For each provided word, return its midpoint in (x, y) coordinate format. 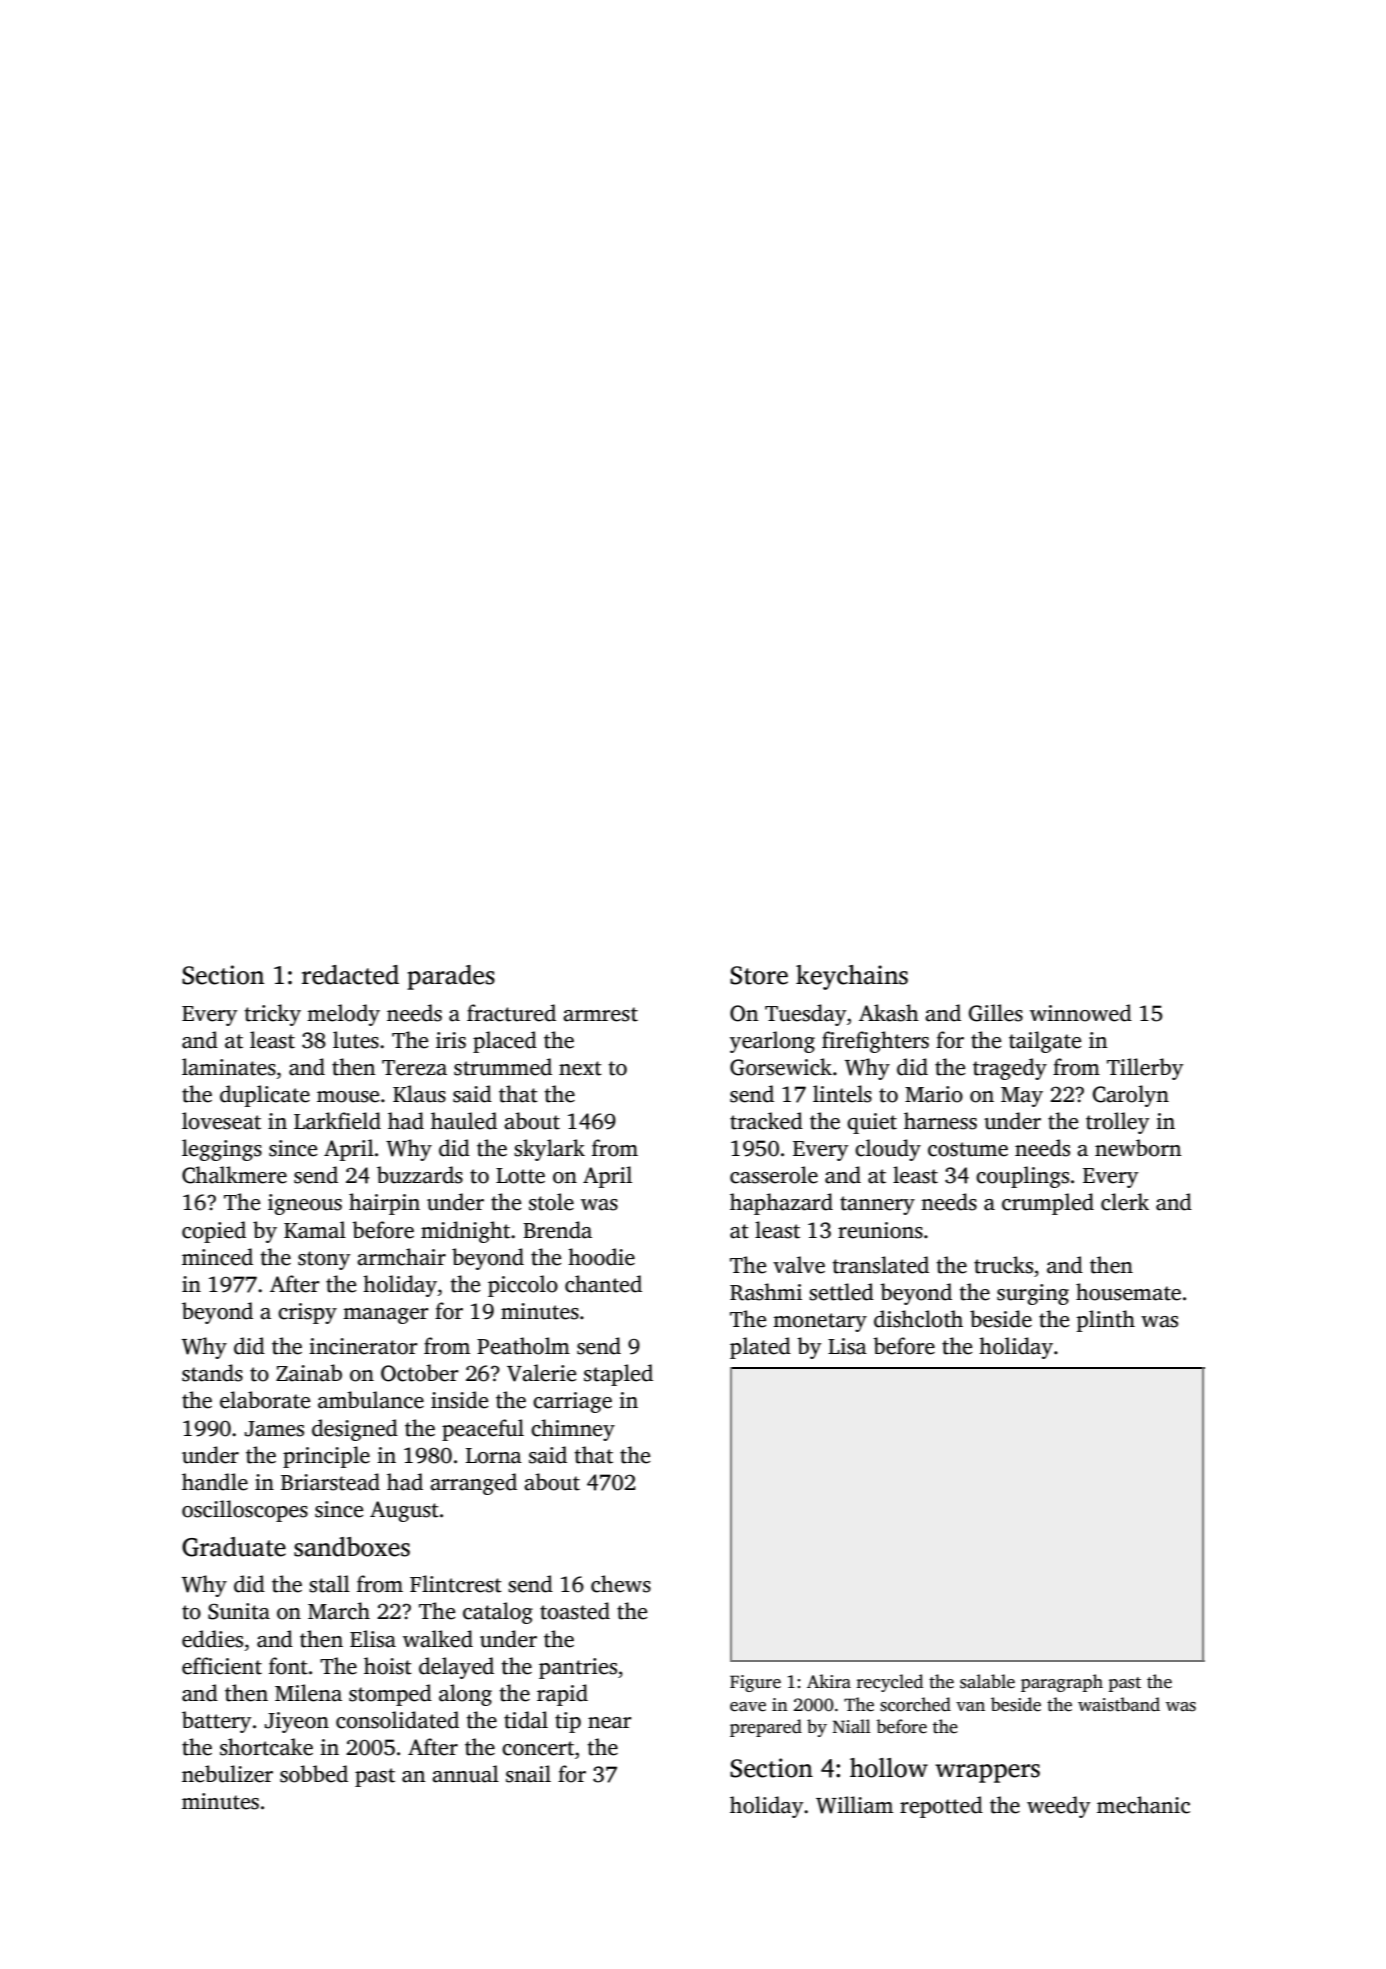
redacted (350, 975)
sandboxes (352, 1547)
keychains (852, 977)
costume (968, 1149)
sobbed (314, 1774)
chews (621, 1584)
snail (528, 1774)
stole (551, 1202)
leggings (222, 1150)
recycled (890, 1683)
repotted (941, 1807)
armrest (600, 1014)
